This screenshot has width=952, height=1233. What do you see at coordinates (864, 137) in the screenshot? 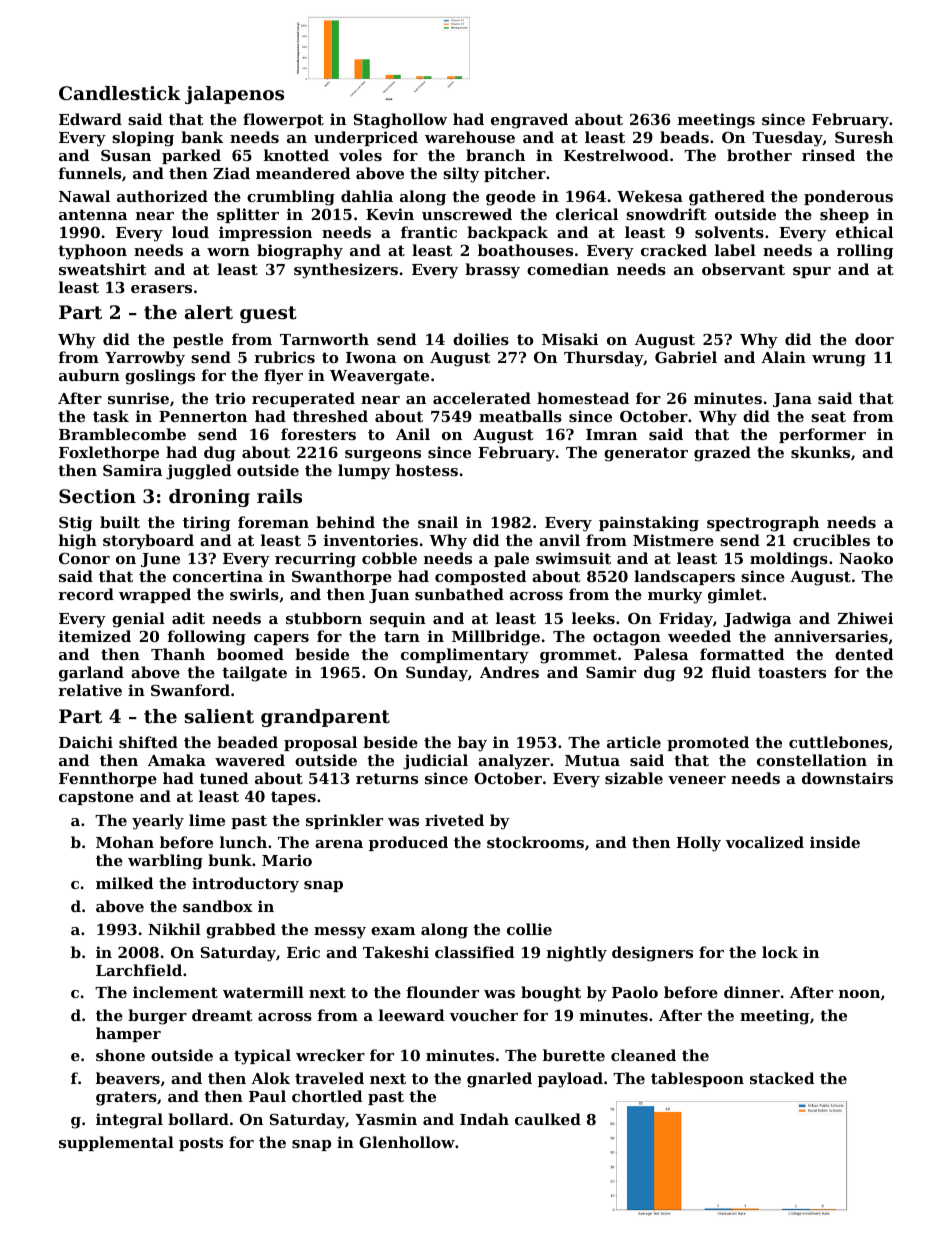
I see `Suresh` at bounding box center [864, 137].
